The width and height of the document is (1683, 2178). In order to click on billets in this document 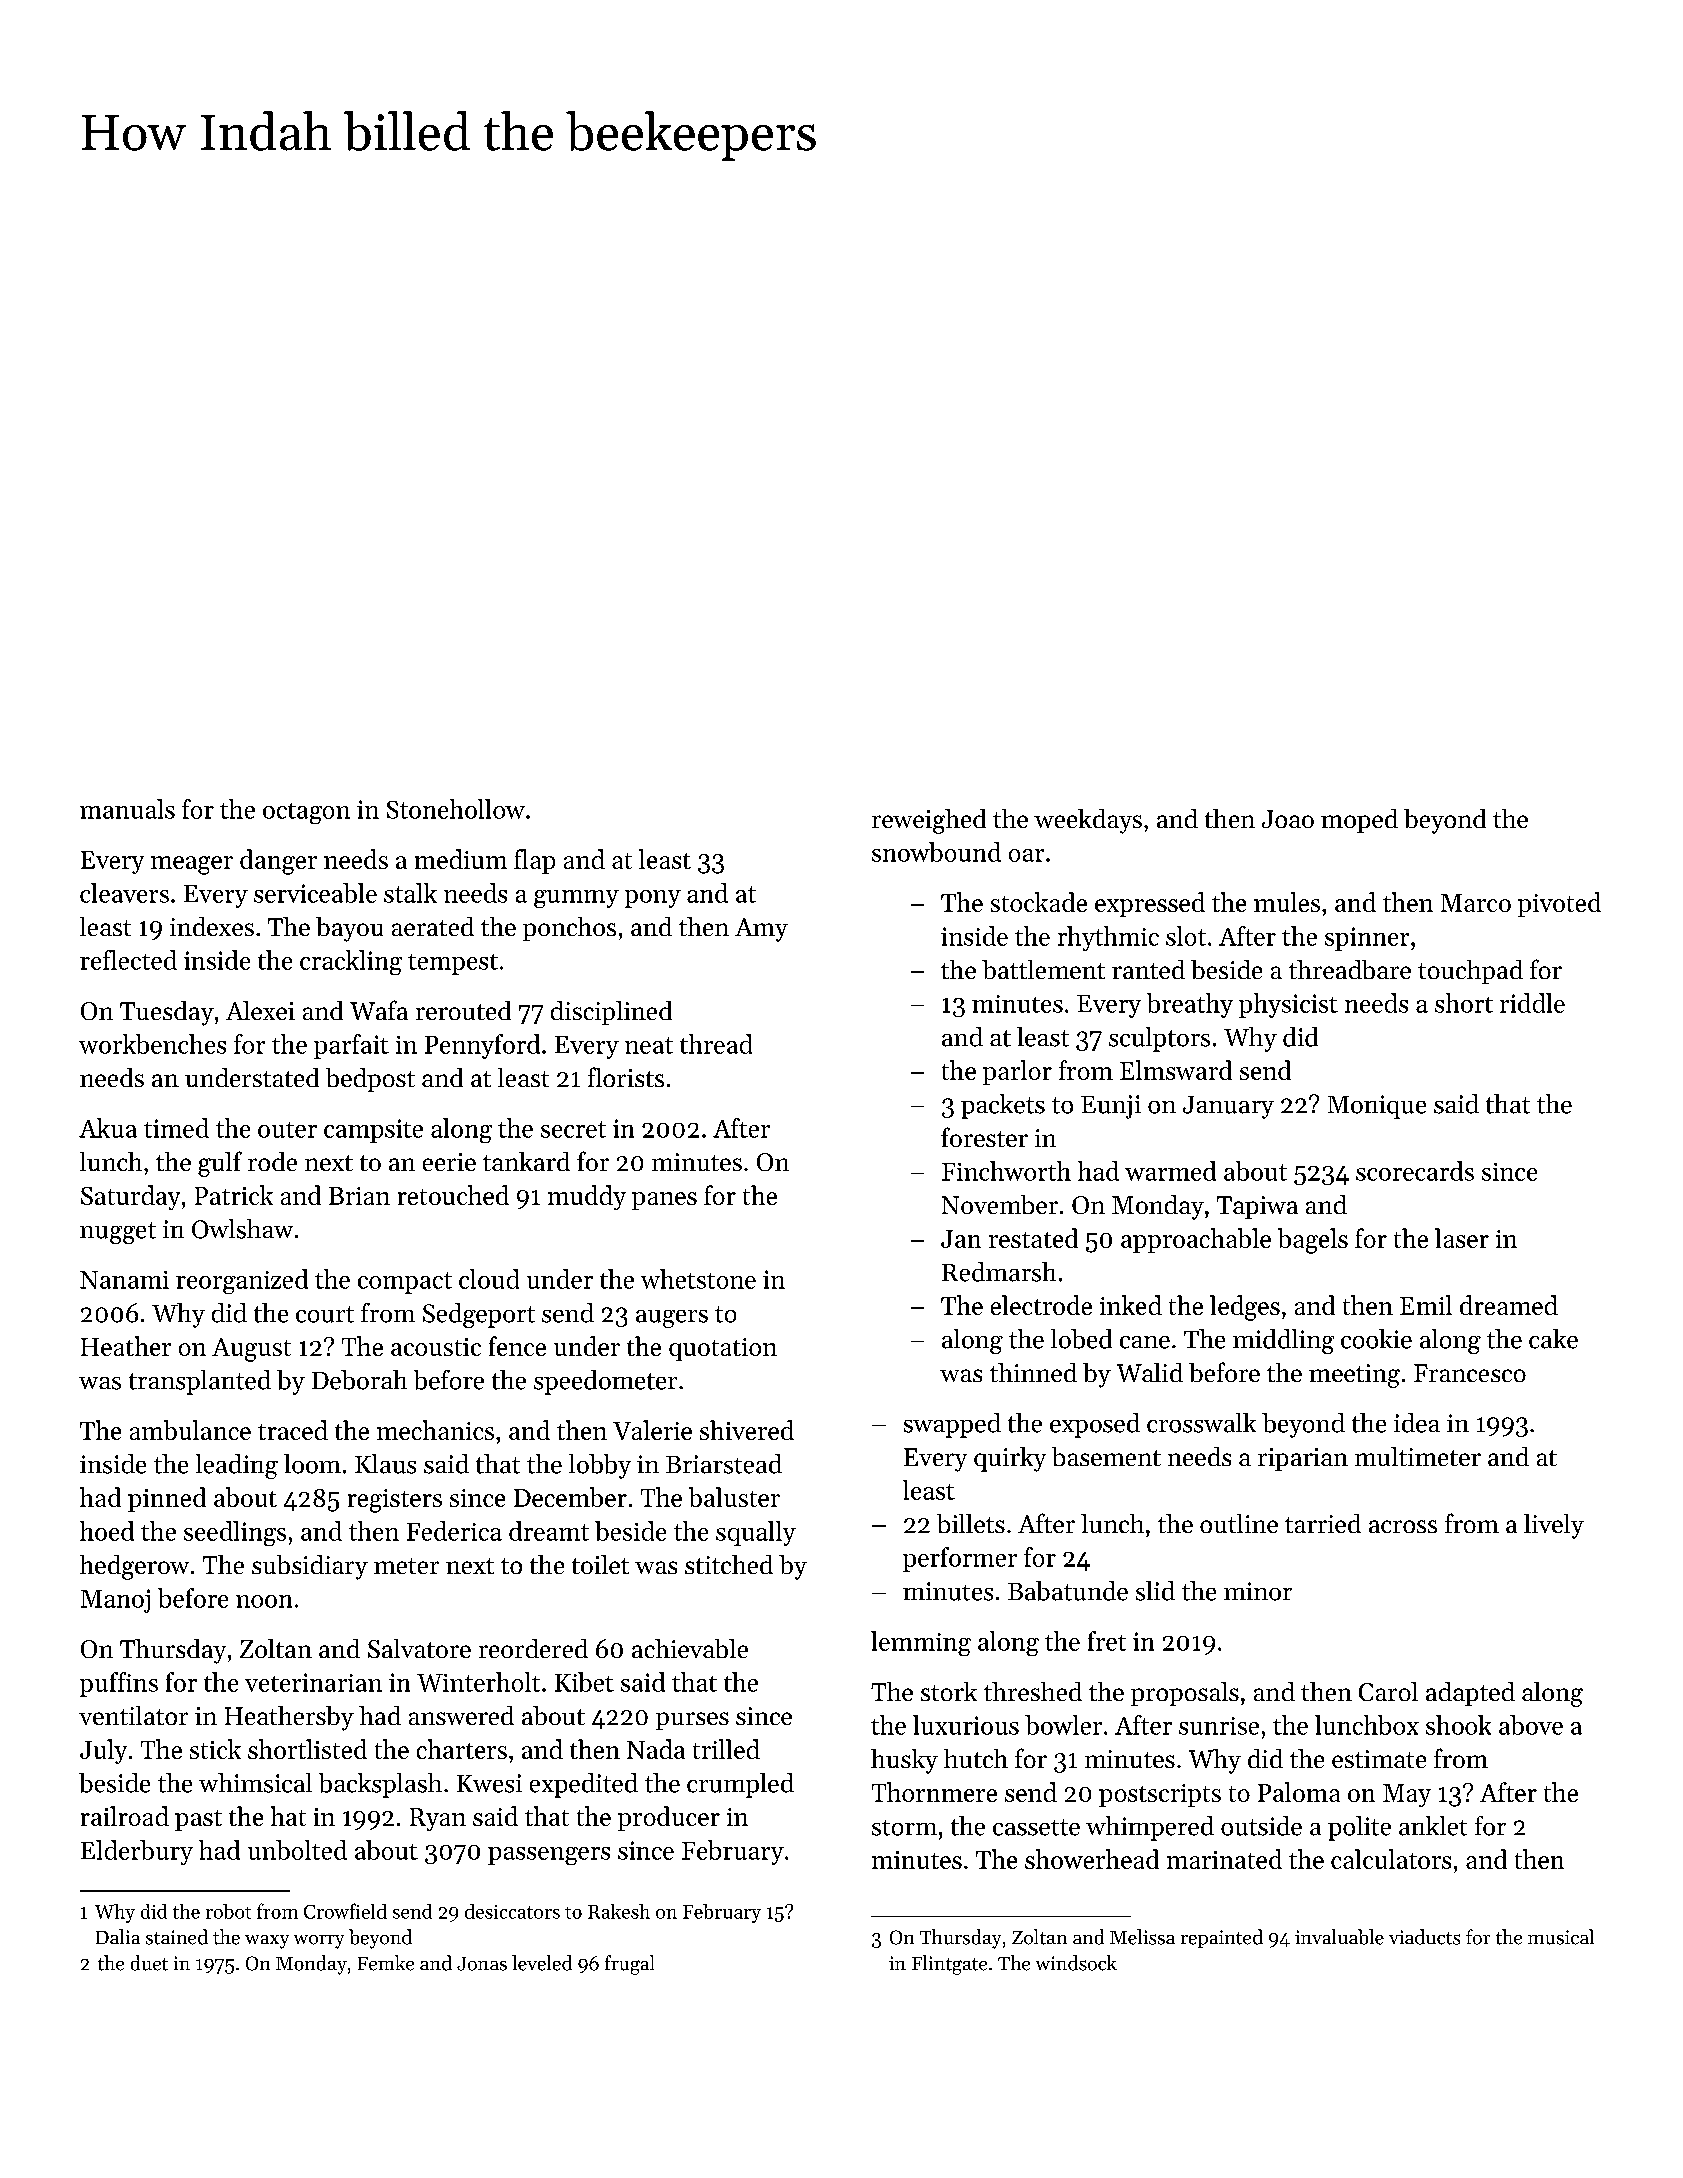, I will do `click(971, 1523)`.
